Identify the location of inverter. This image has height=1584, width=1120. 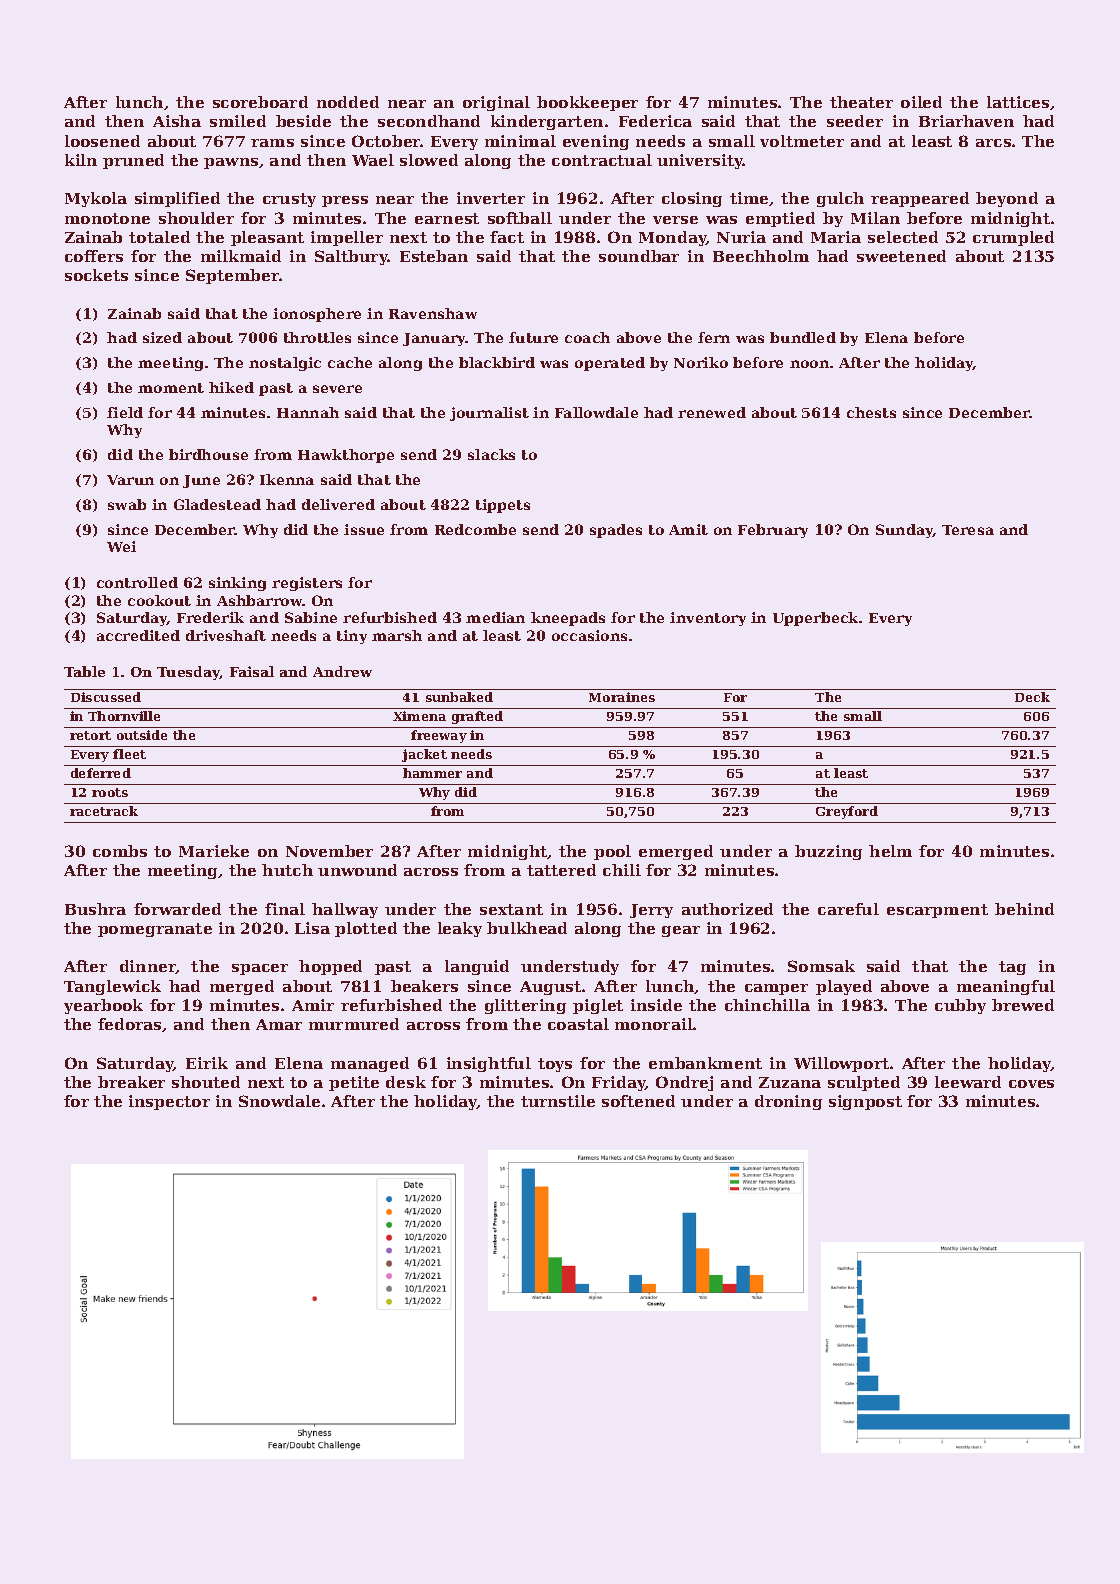
(491, 198).
